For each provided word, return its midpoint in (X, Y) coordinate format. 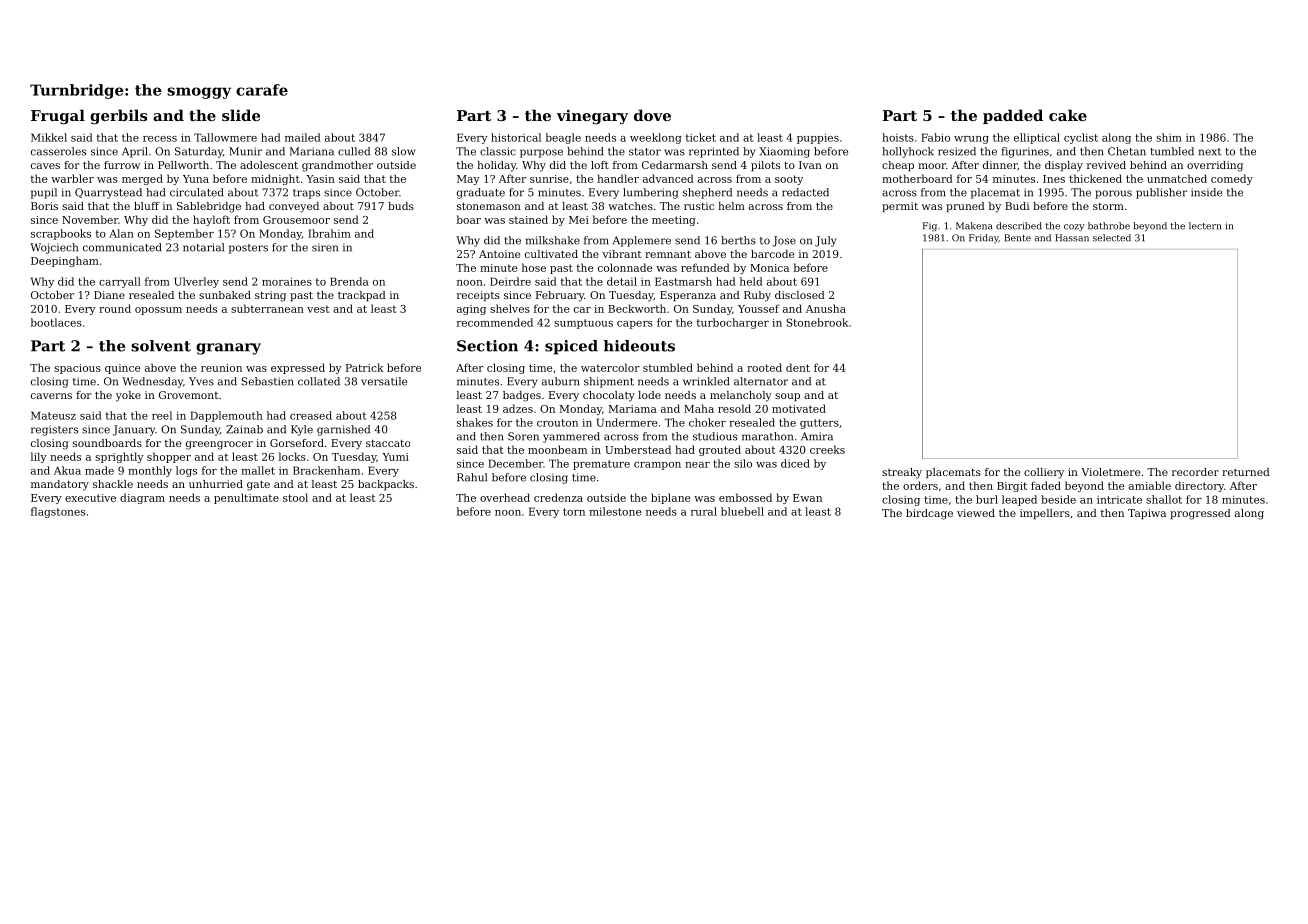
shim (1169, 137)
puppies (818, 139)
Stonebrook (817, 322)
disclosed (800, 295)
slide (241, 115)
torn (574, 512)
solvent (161, 346)
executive (90, 498)
